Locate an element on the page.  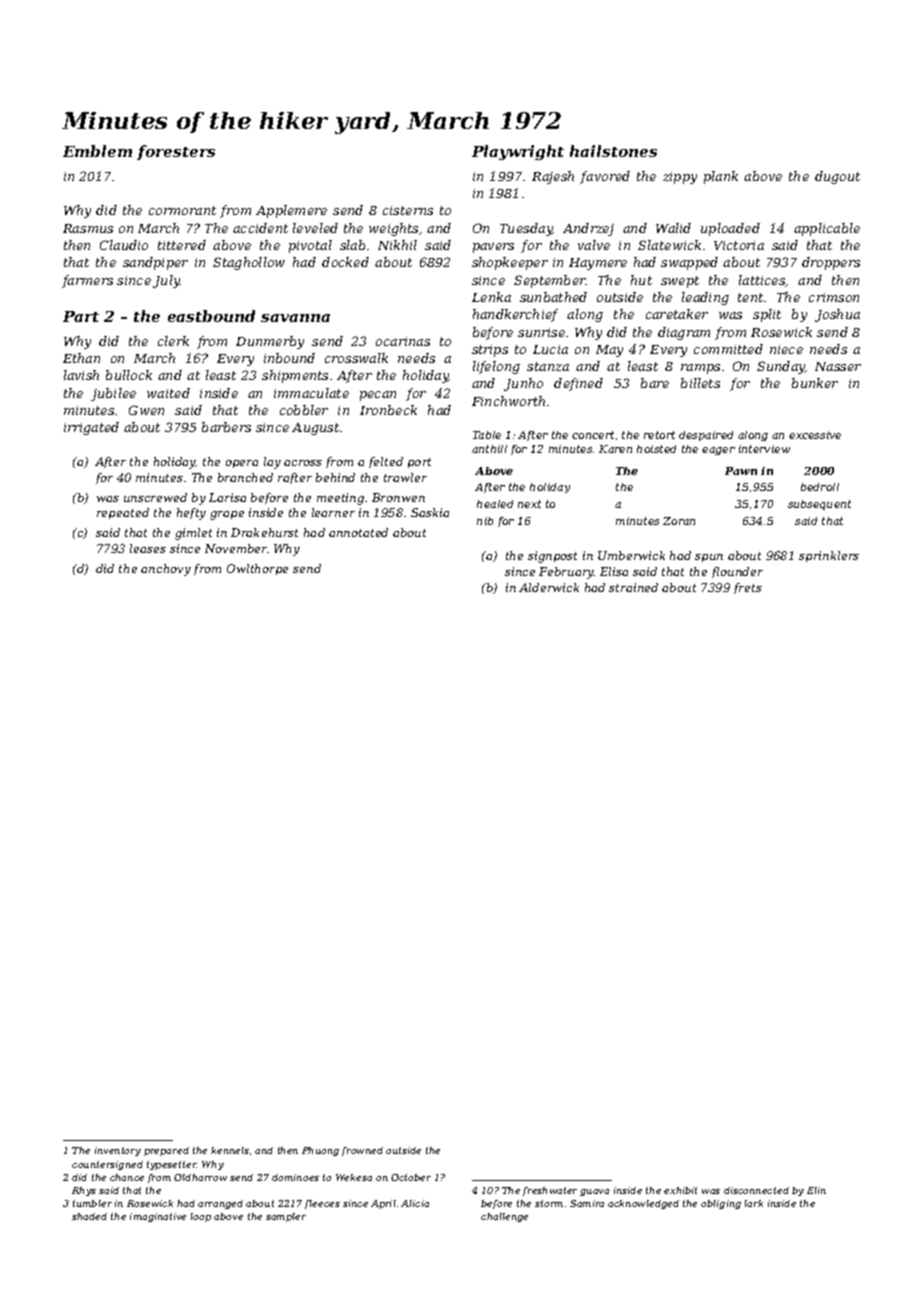
dugout is located at coordinates (837, 177).
